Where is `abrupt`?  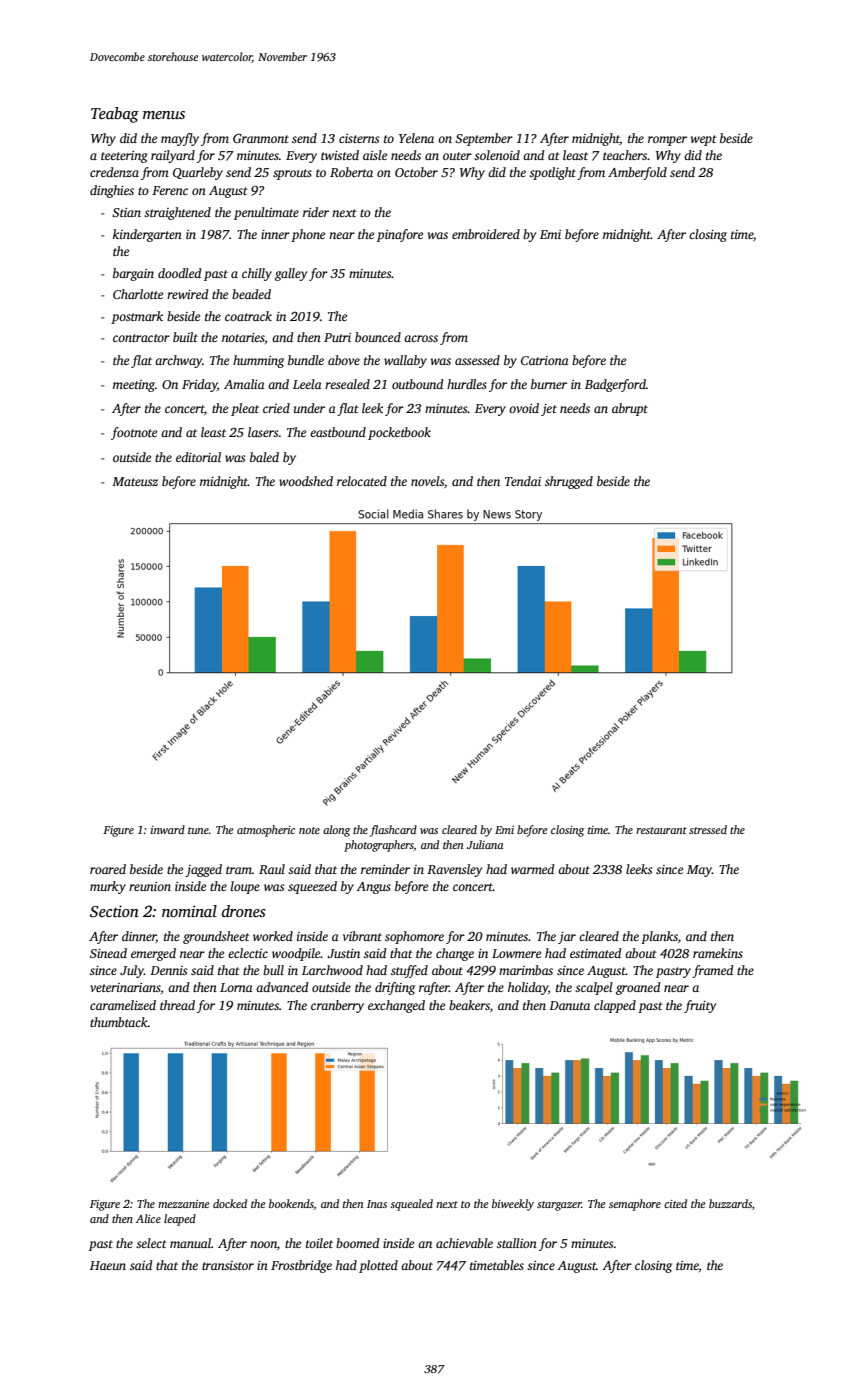 abrupt is located at coordinates (630, 409).
